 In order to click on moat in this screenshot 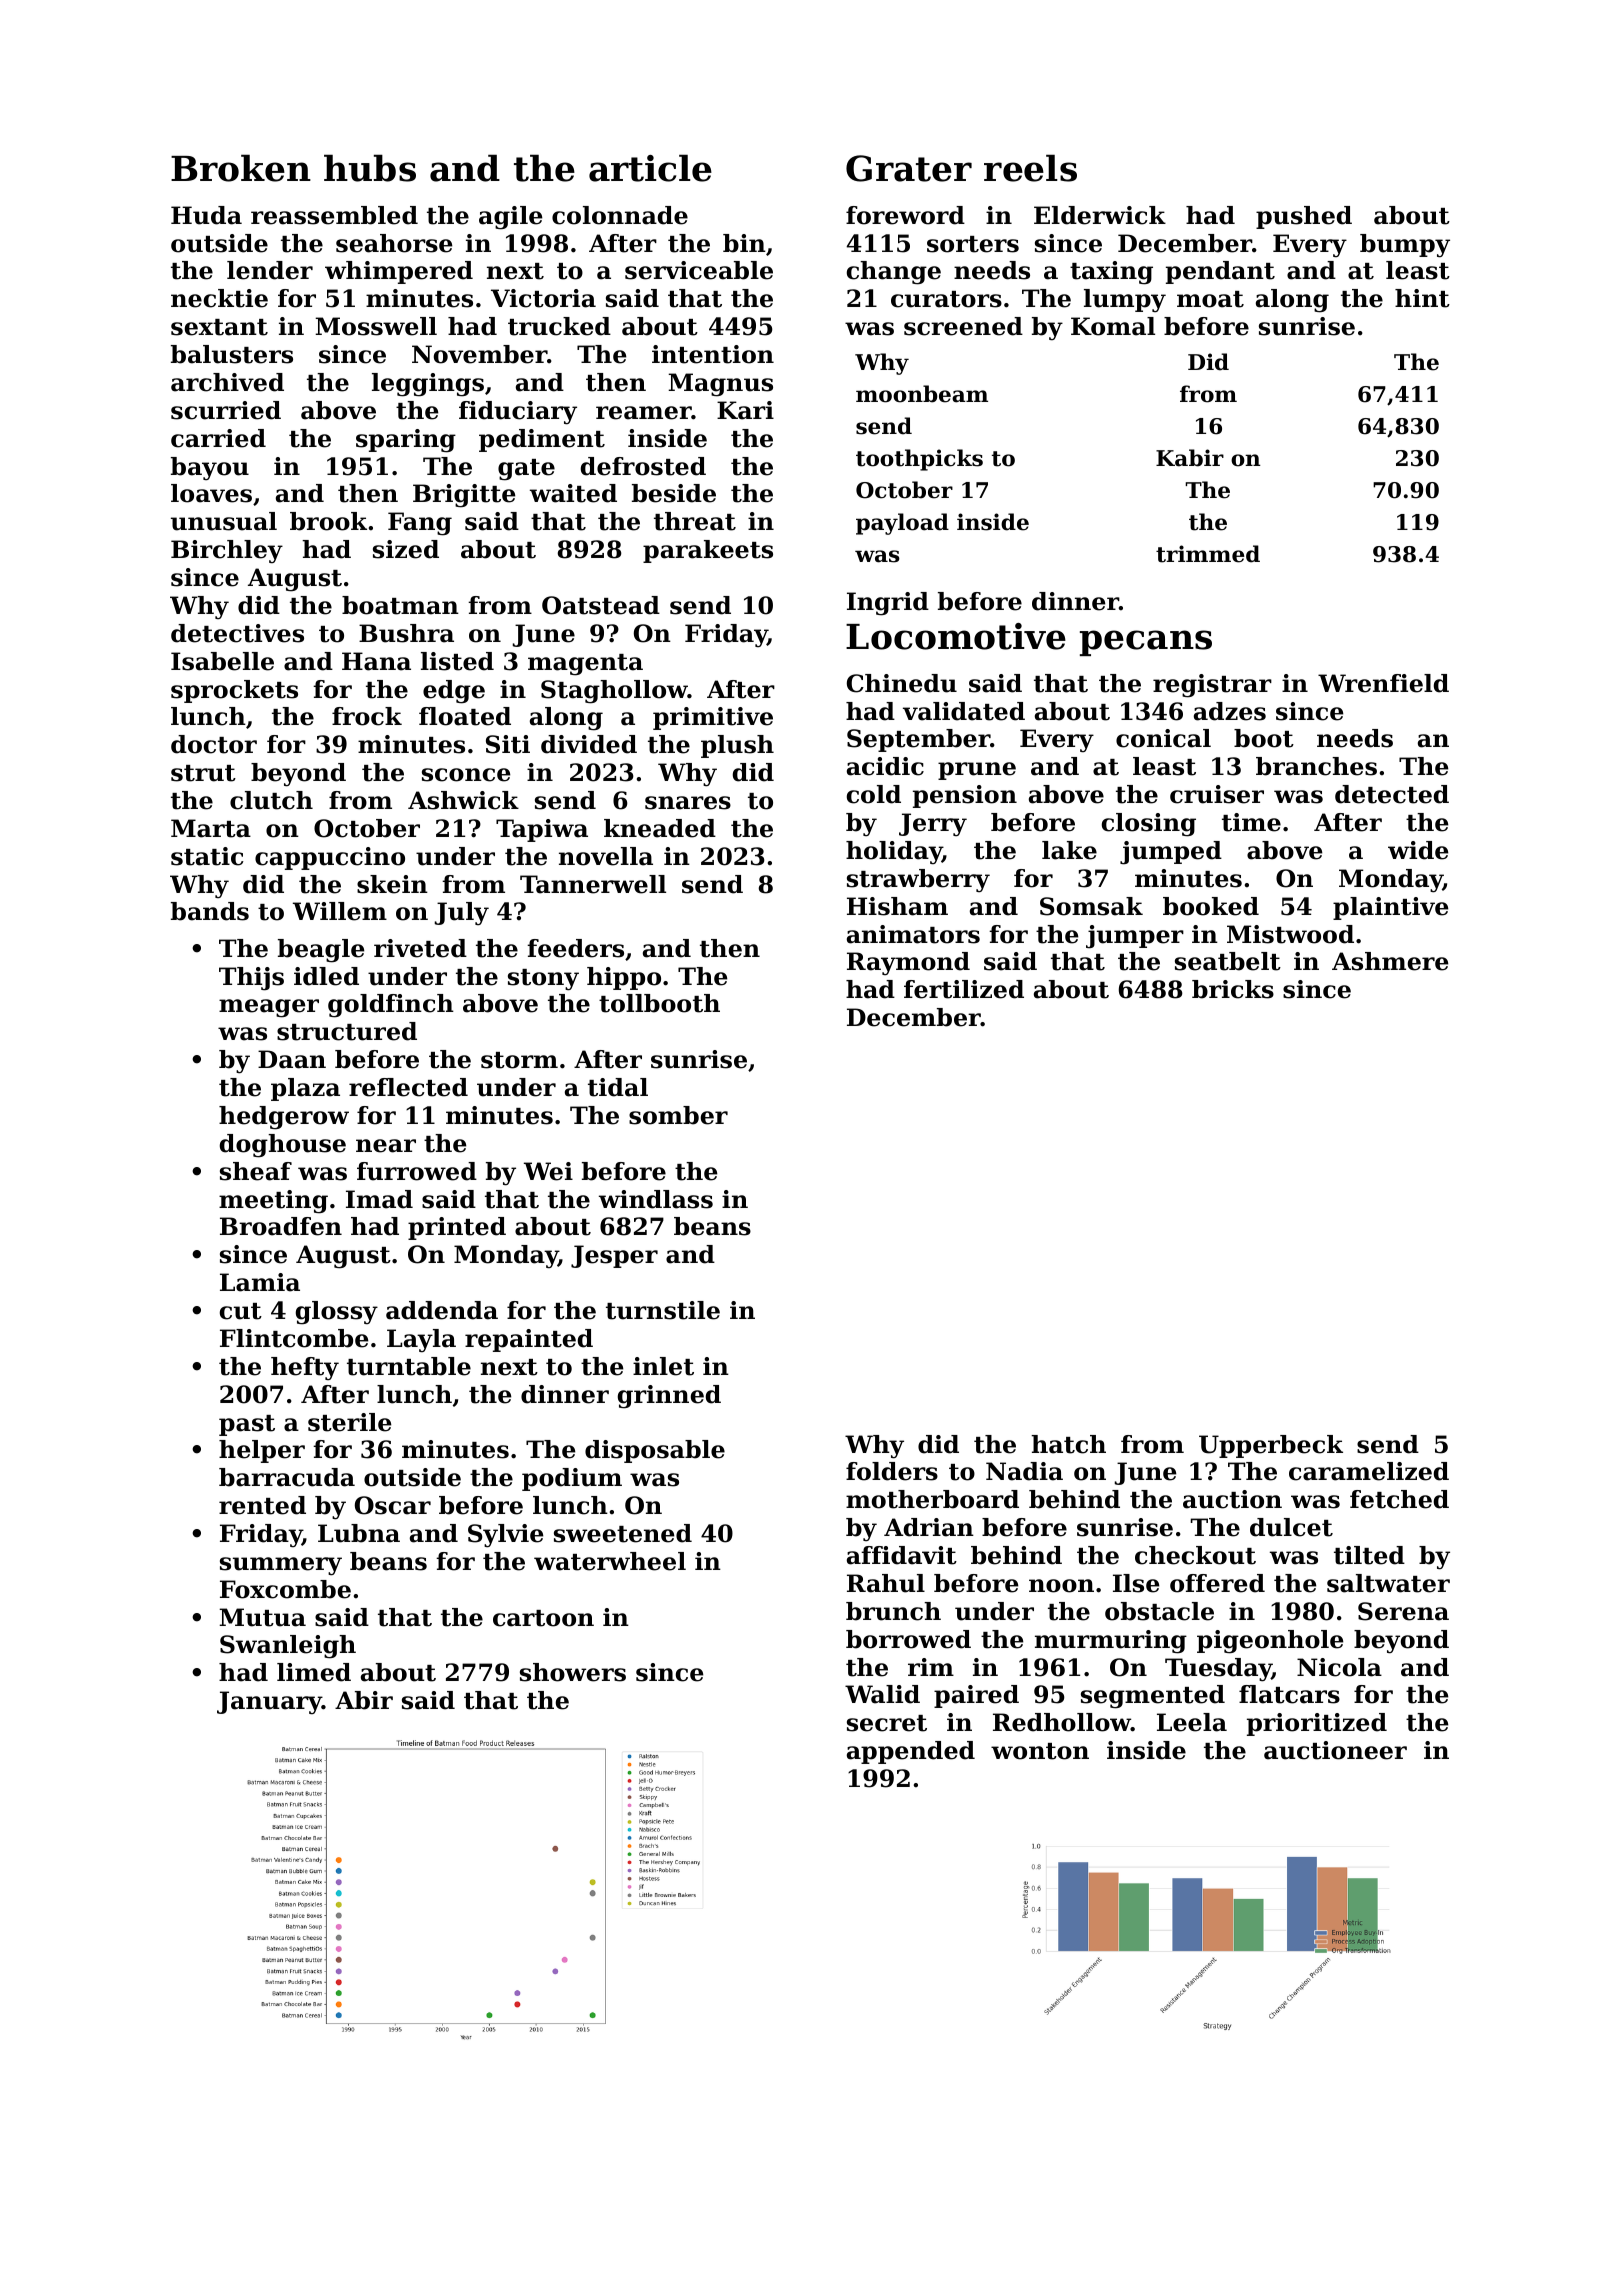, I will do `click(1210, 299)`.
